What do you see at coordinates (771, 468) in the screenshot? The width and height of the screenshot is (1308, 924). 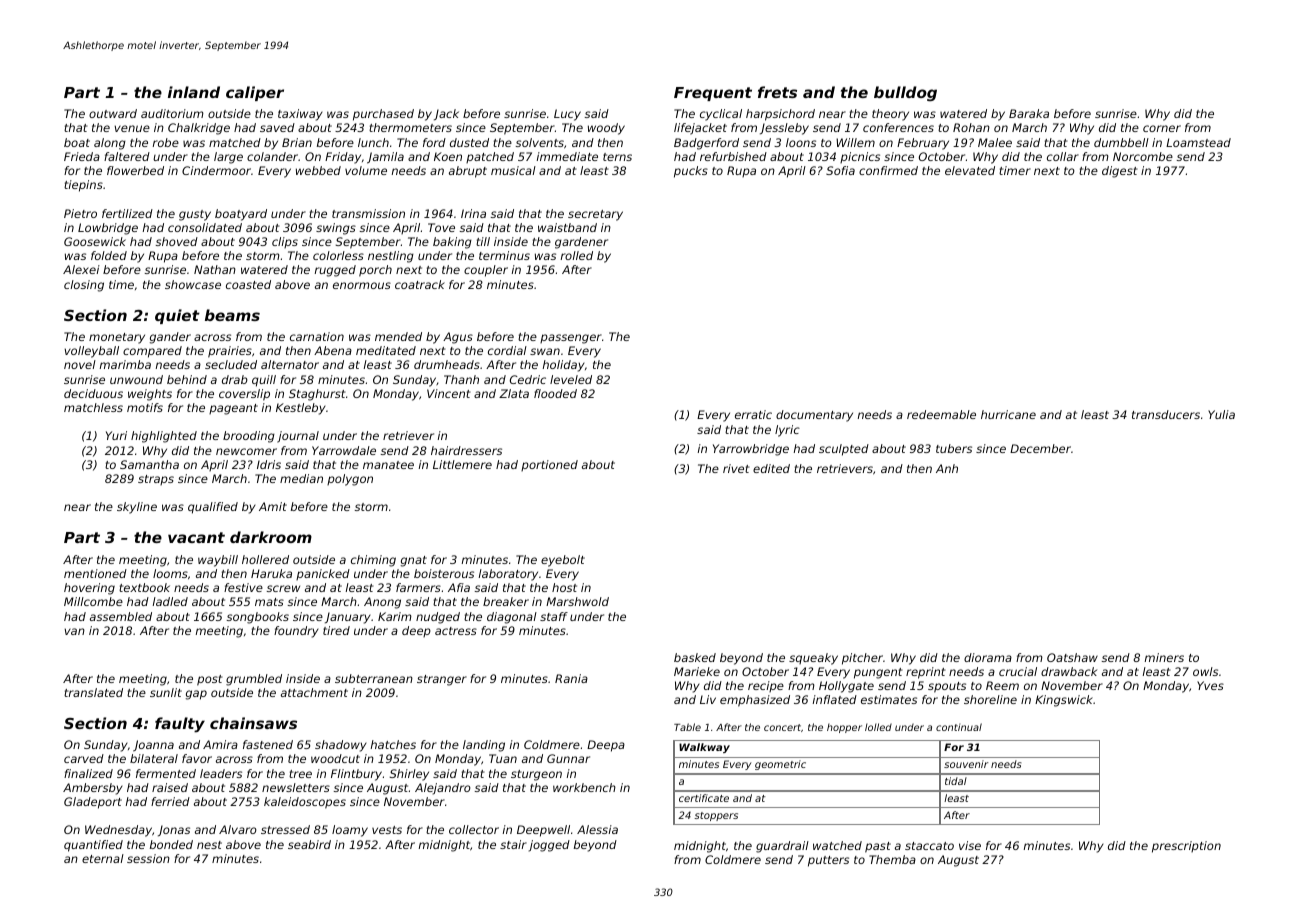 I see `edited` at bounding box center [771, 468].
